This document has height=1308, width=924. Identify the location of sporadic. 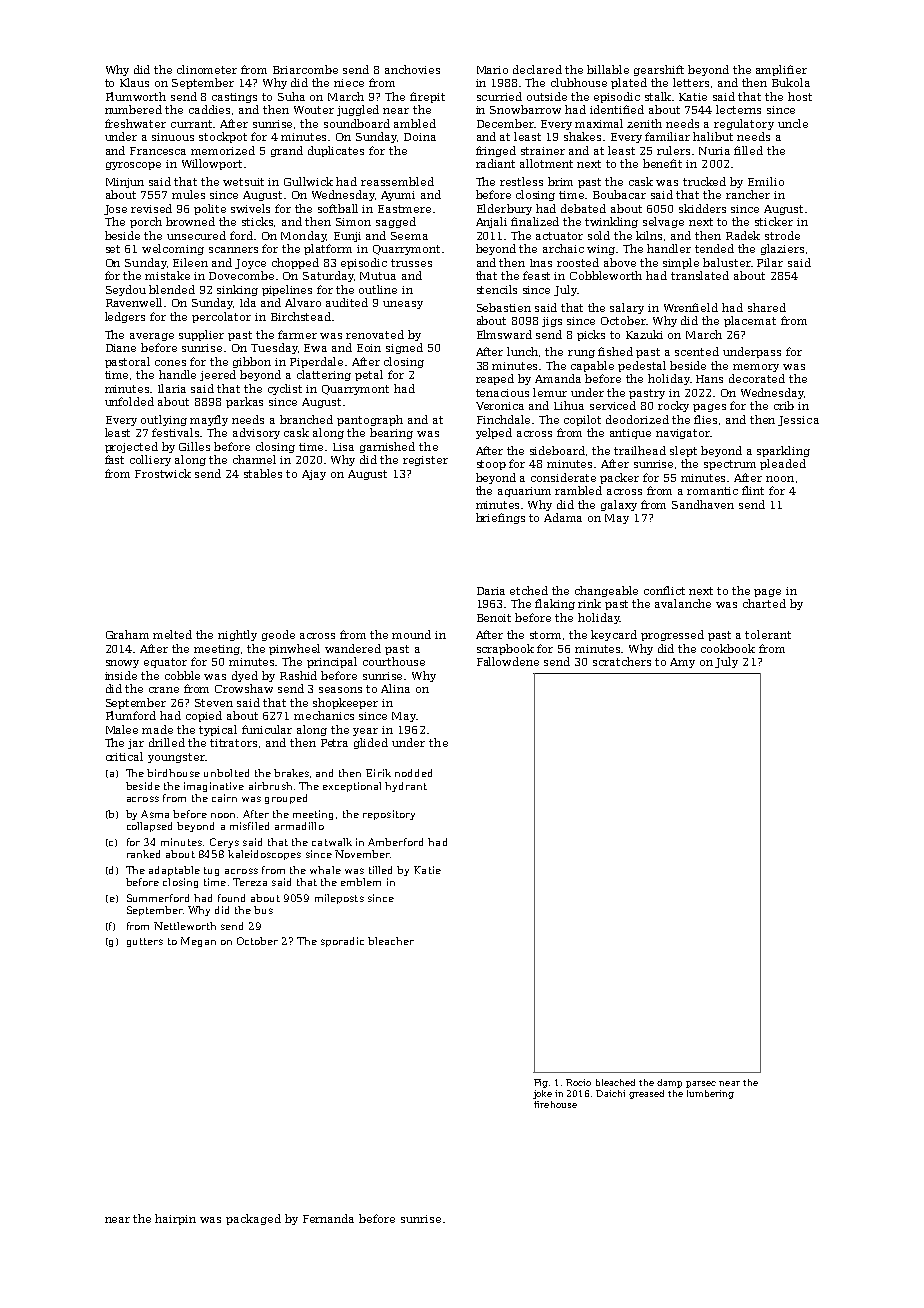
(342, 942).
